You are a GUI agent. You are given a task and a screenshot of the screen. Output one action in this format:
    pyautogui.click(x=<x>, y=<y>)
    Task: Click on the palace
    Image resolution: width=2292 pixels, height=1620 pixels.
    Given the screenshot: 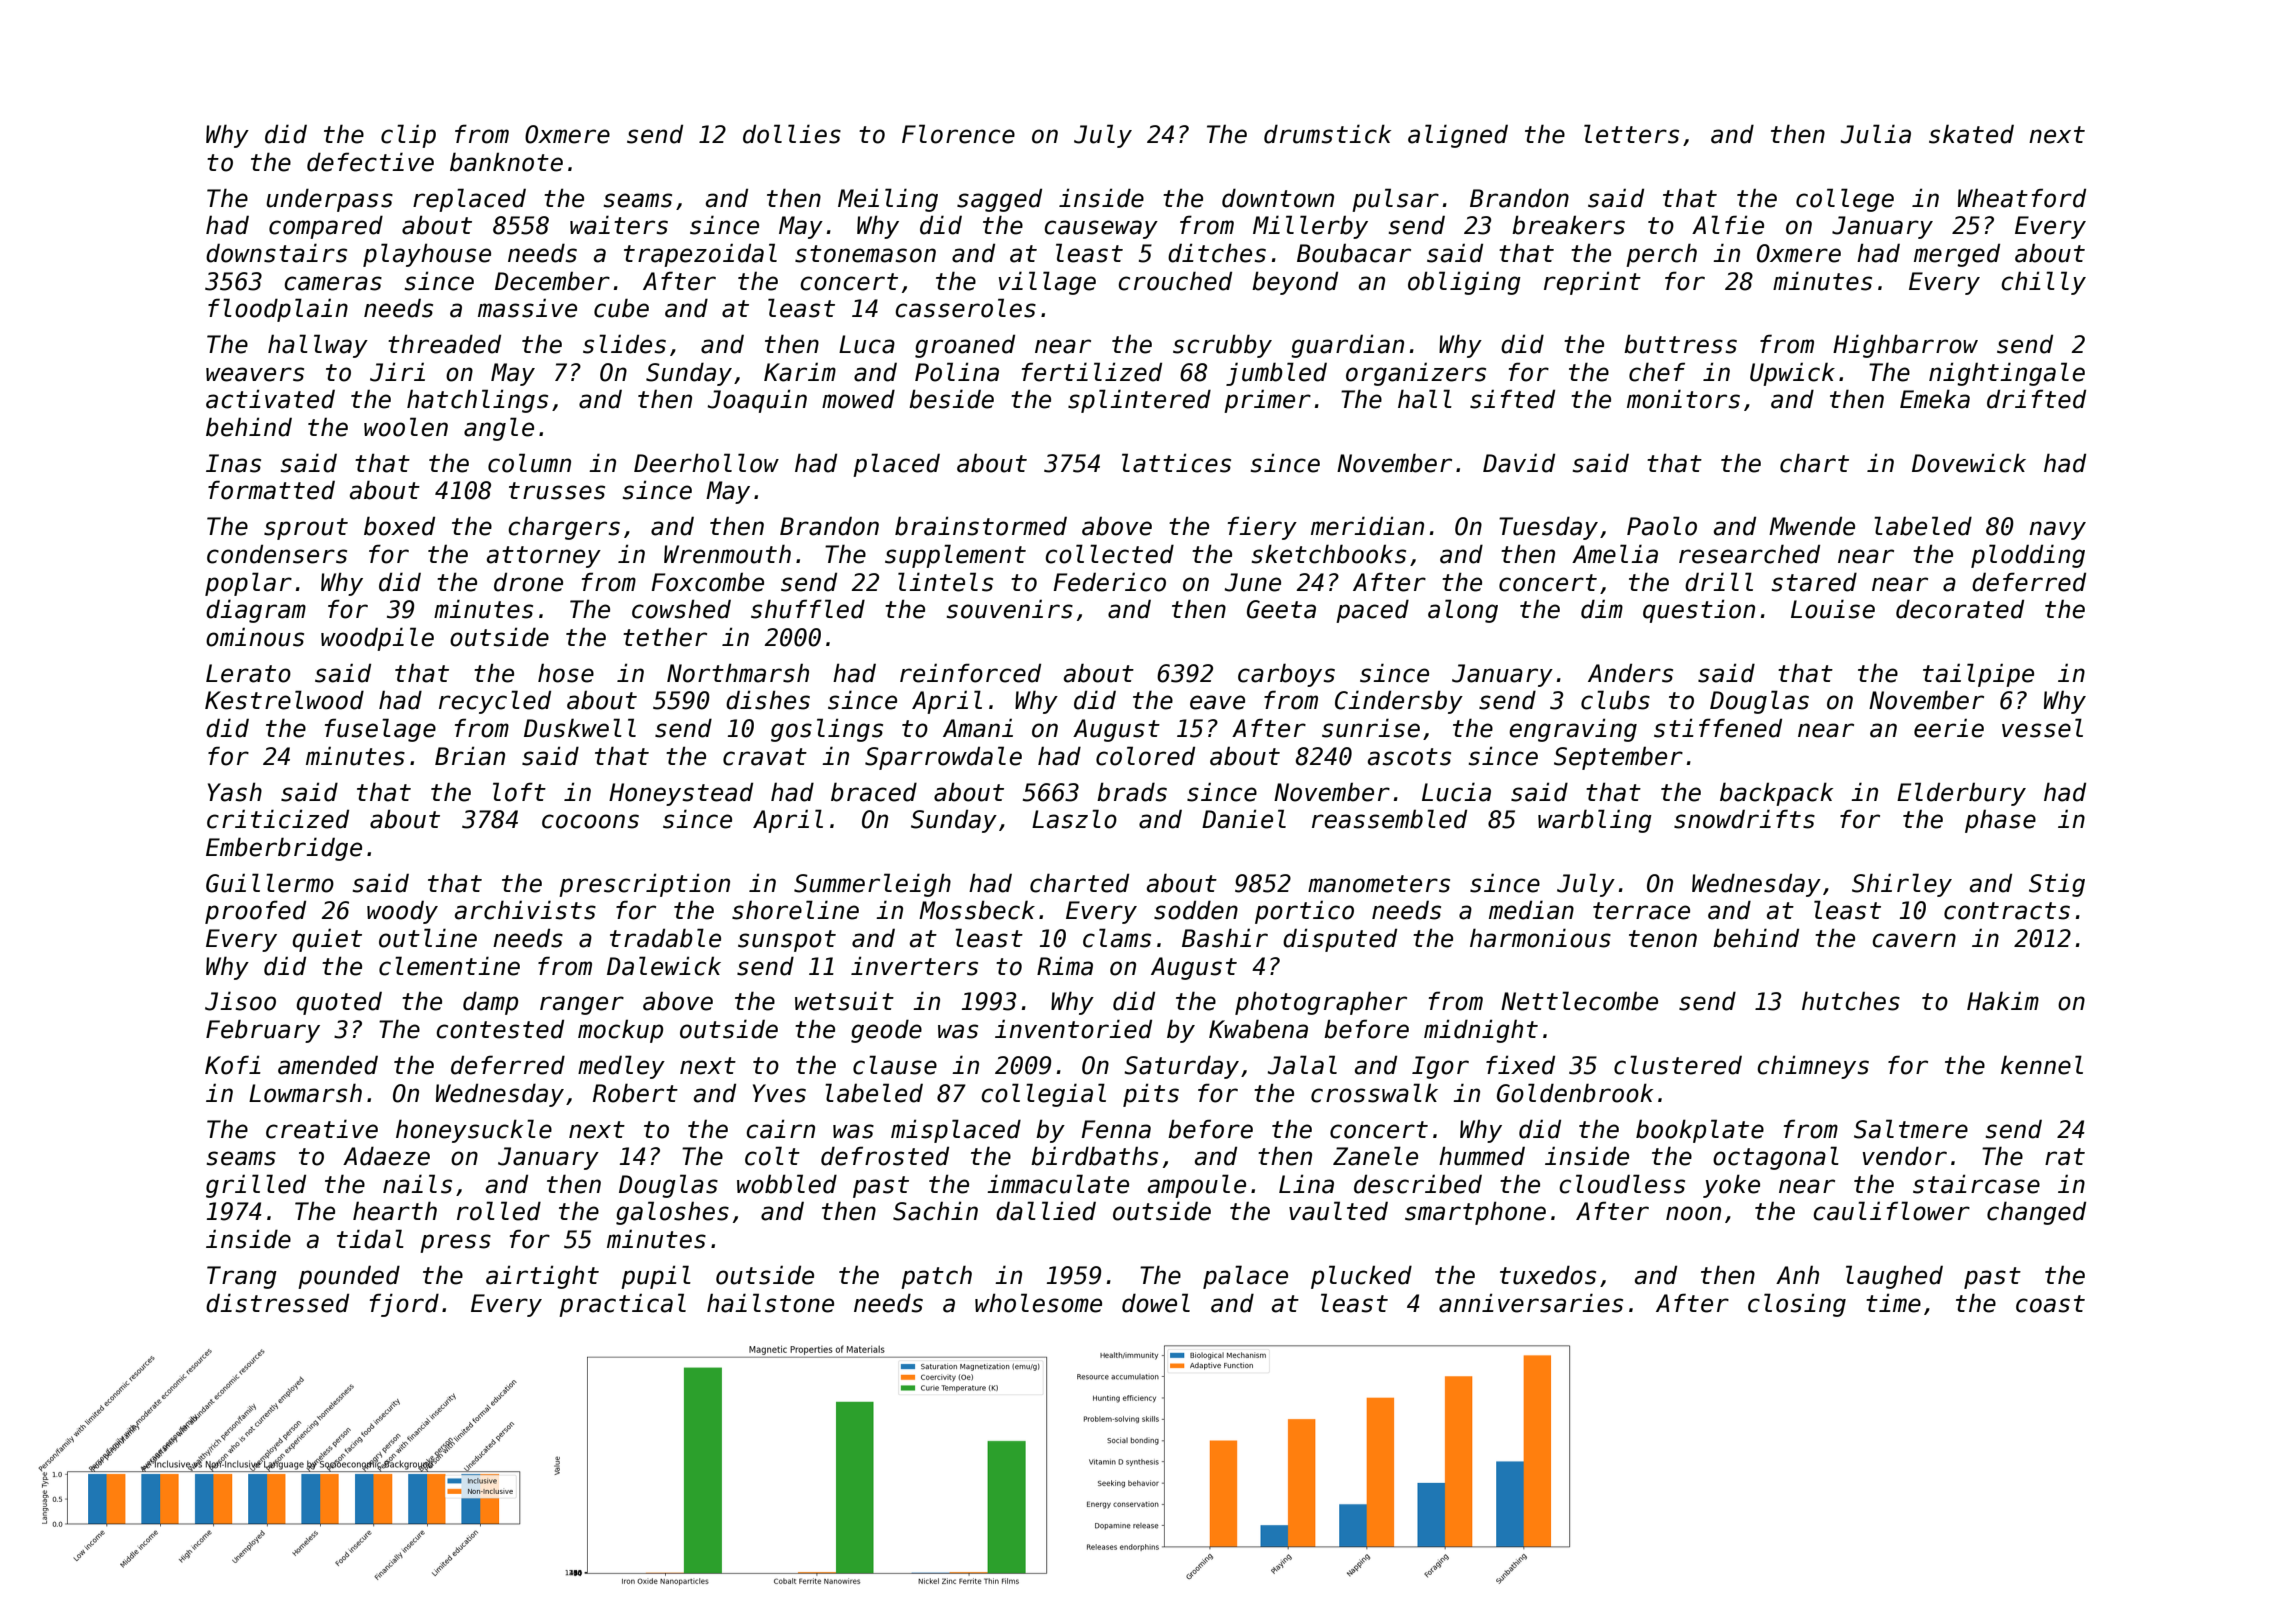 What is the action you would take?
    pyautogui.click(x=1245, y=1277)
